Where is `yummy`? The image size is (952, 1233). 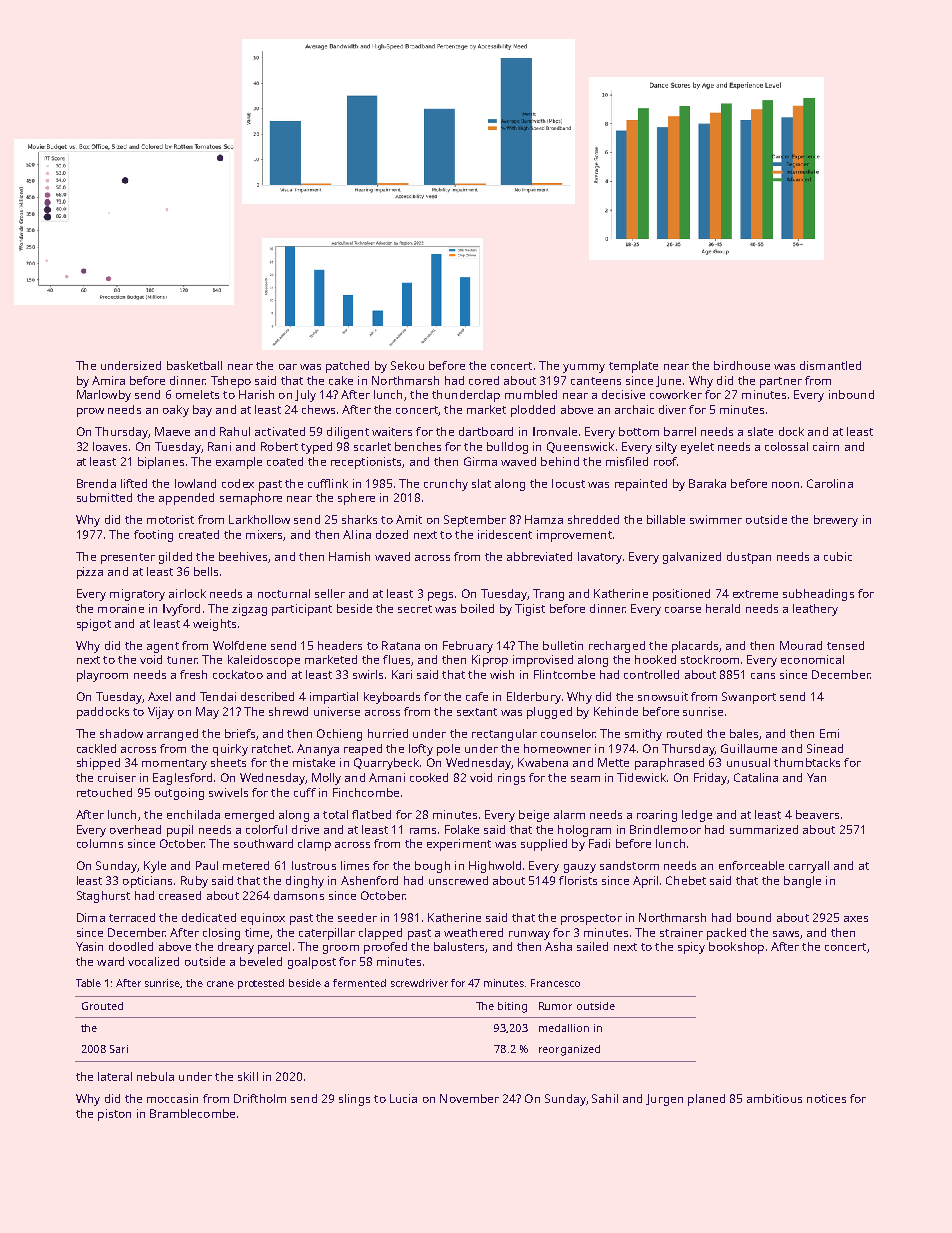
yummy is located at coordinates (584, 368).
